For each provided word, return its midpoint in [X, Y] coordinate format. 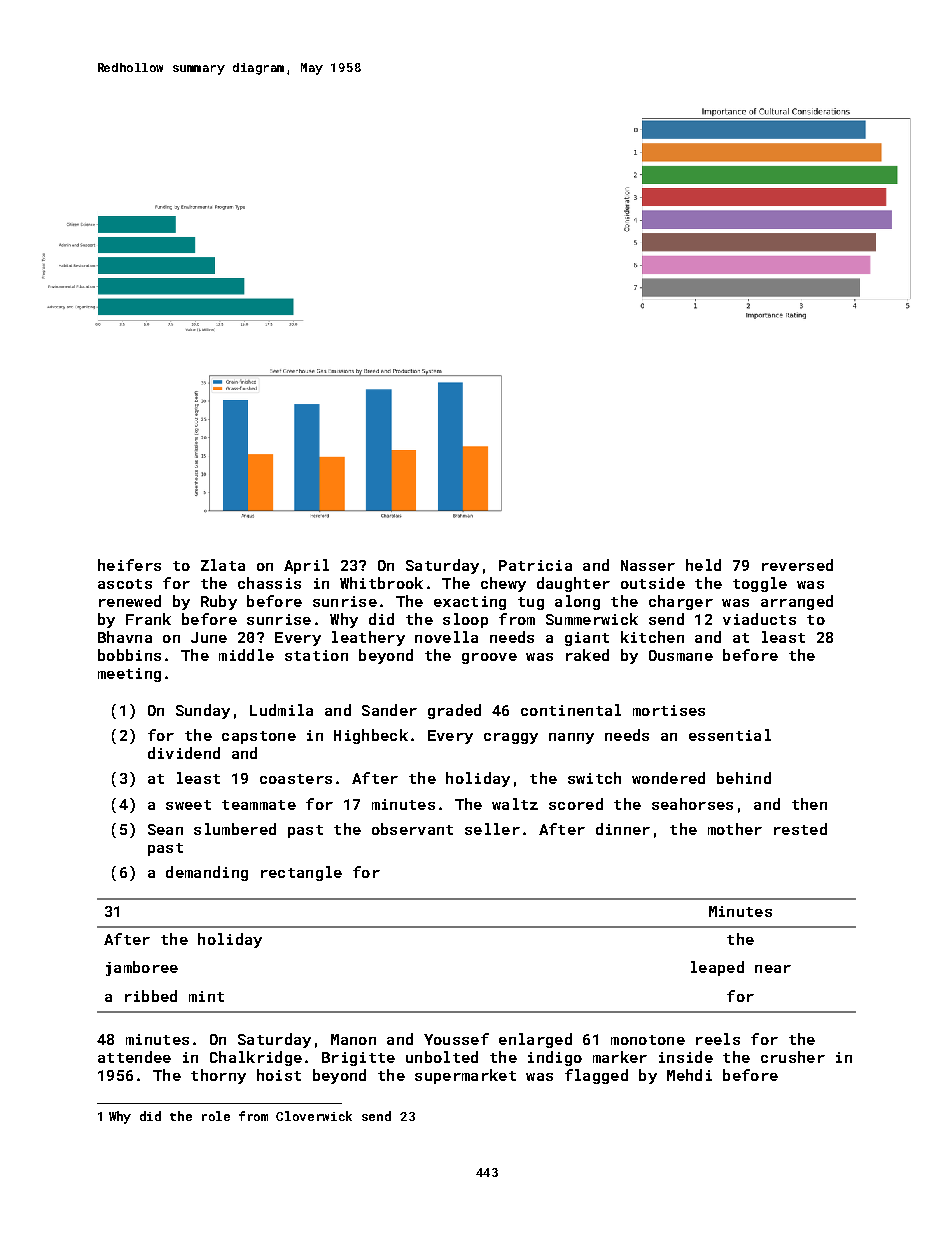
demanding [207, 873]
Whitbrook [381, 583]
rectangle [301, 873]
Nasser [648, 565]
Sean [165, 829]
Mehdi [689, 1075]
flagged [596, 1076]
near [773, 969]
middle [246, 655]
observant [412, 829]
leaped [717, 968]
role [216, 1116]
